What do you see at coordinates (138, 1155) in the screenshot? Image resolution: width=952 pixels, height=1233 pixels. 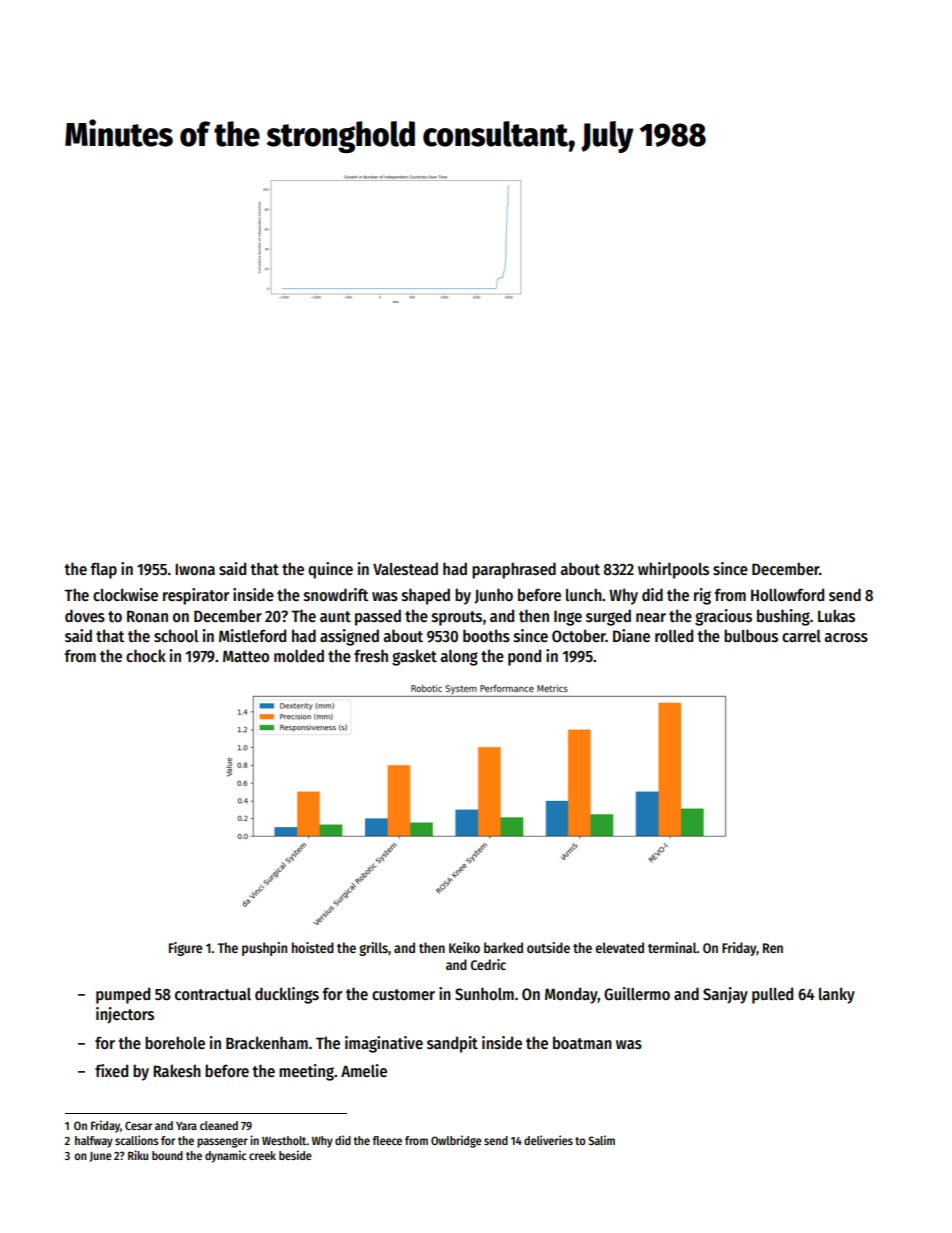 I see `Riku` at bounding box center [138, 1155].
